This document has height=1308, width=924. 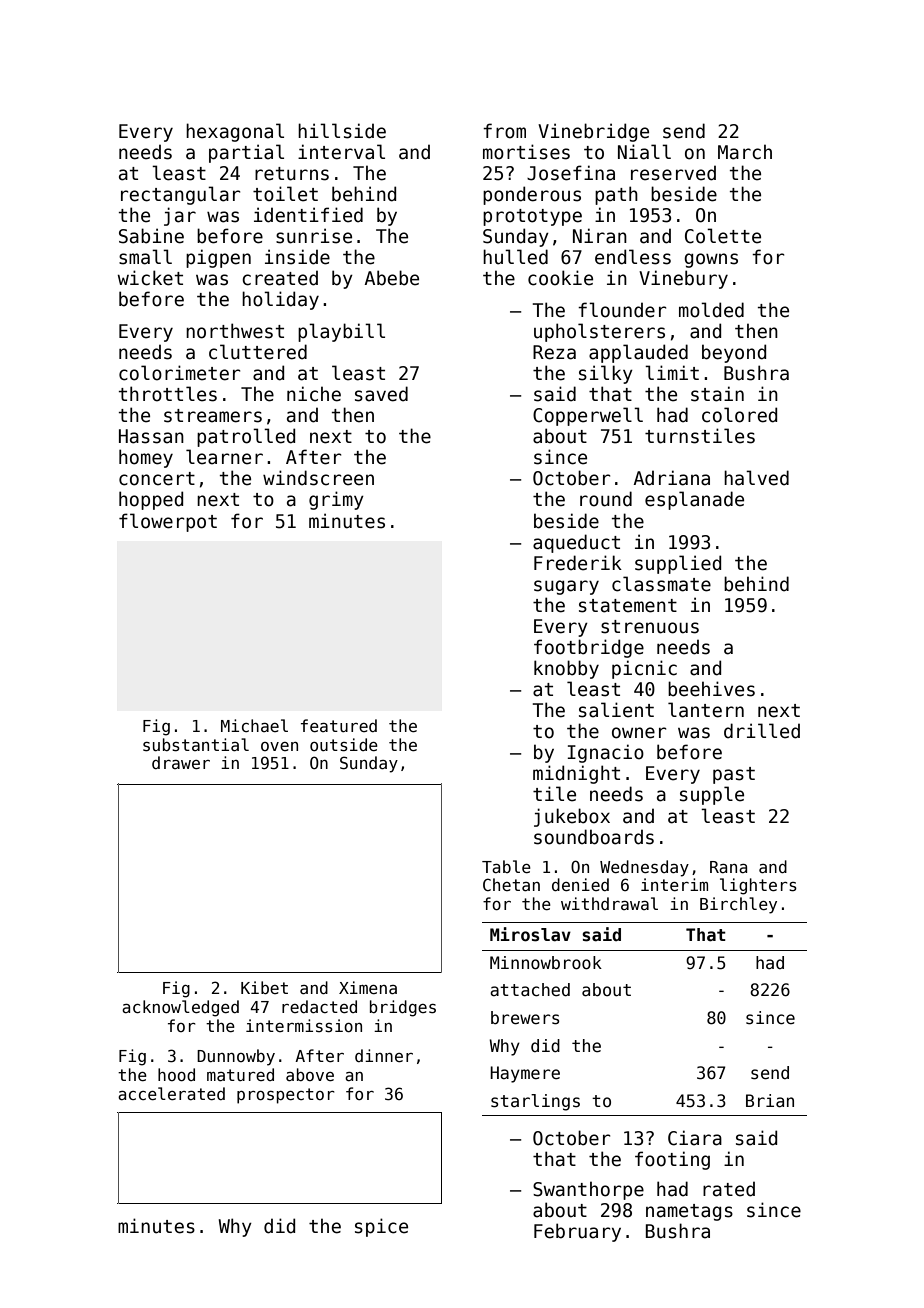 I want to click on substantial, so click(x=196, y=745).
